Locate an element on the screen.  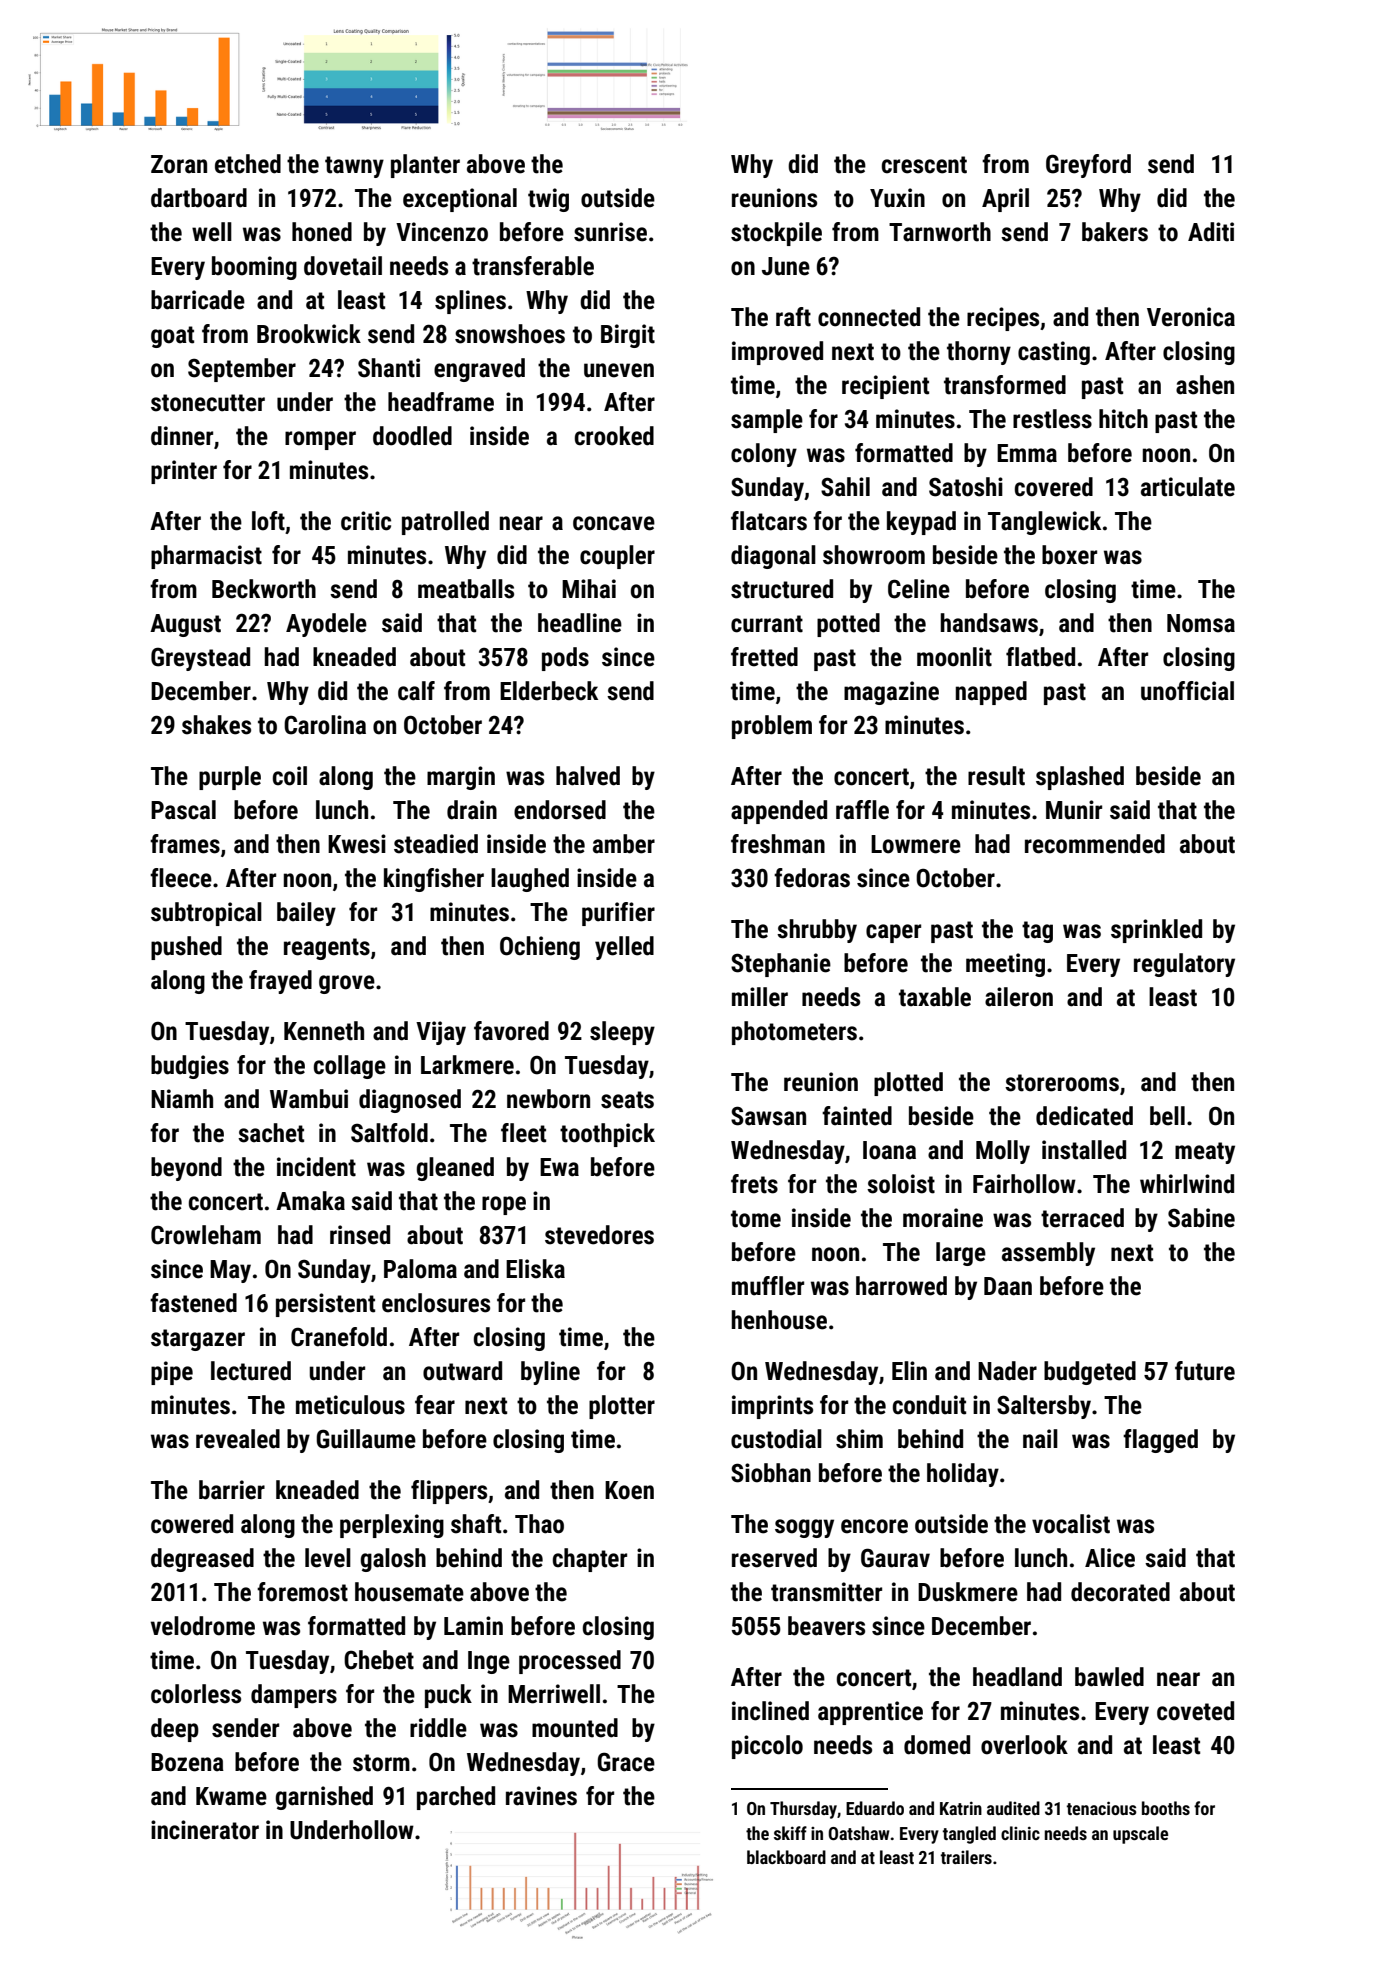
garnished is located at coordinates (324, 1798).
